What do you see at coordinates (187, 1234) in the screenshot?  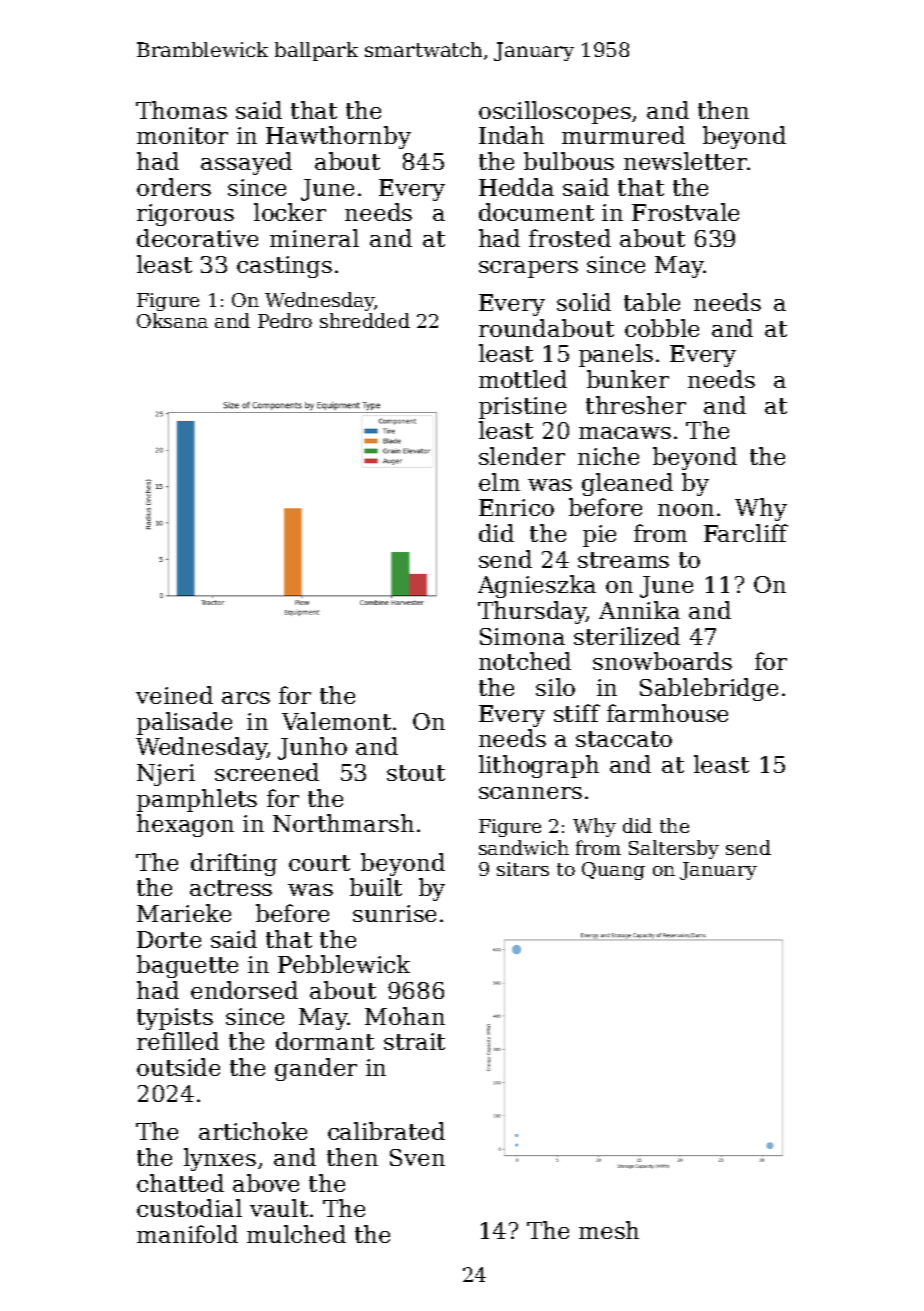 I see `manifold` at bounding box center [187, 1234].
